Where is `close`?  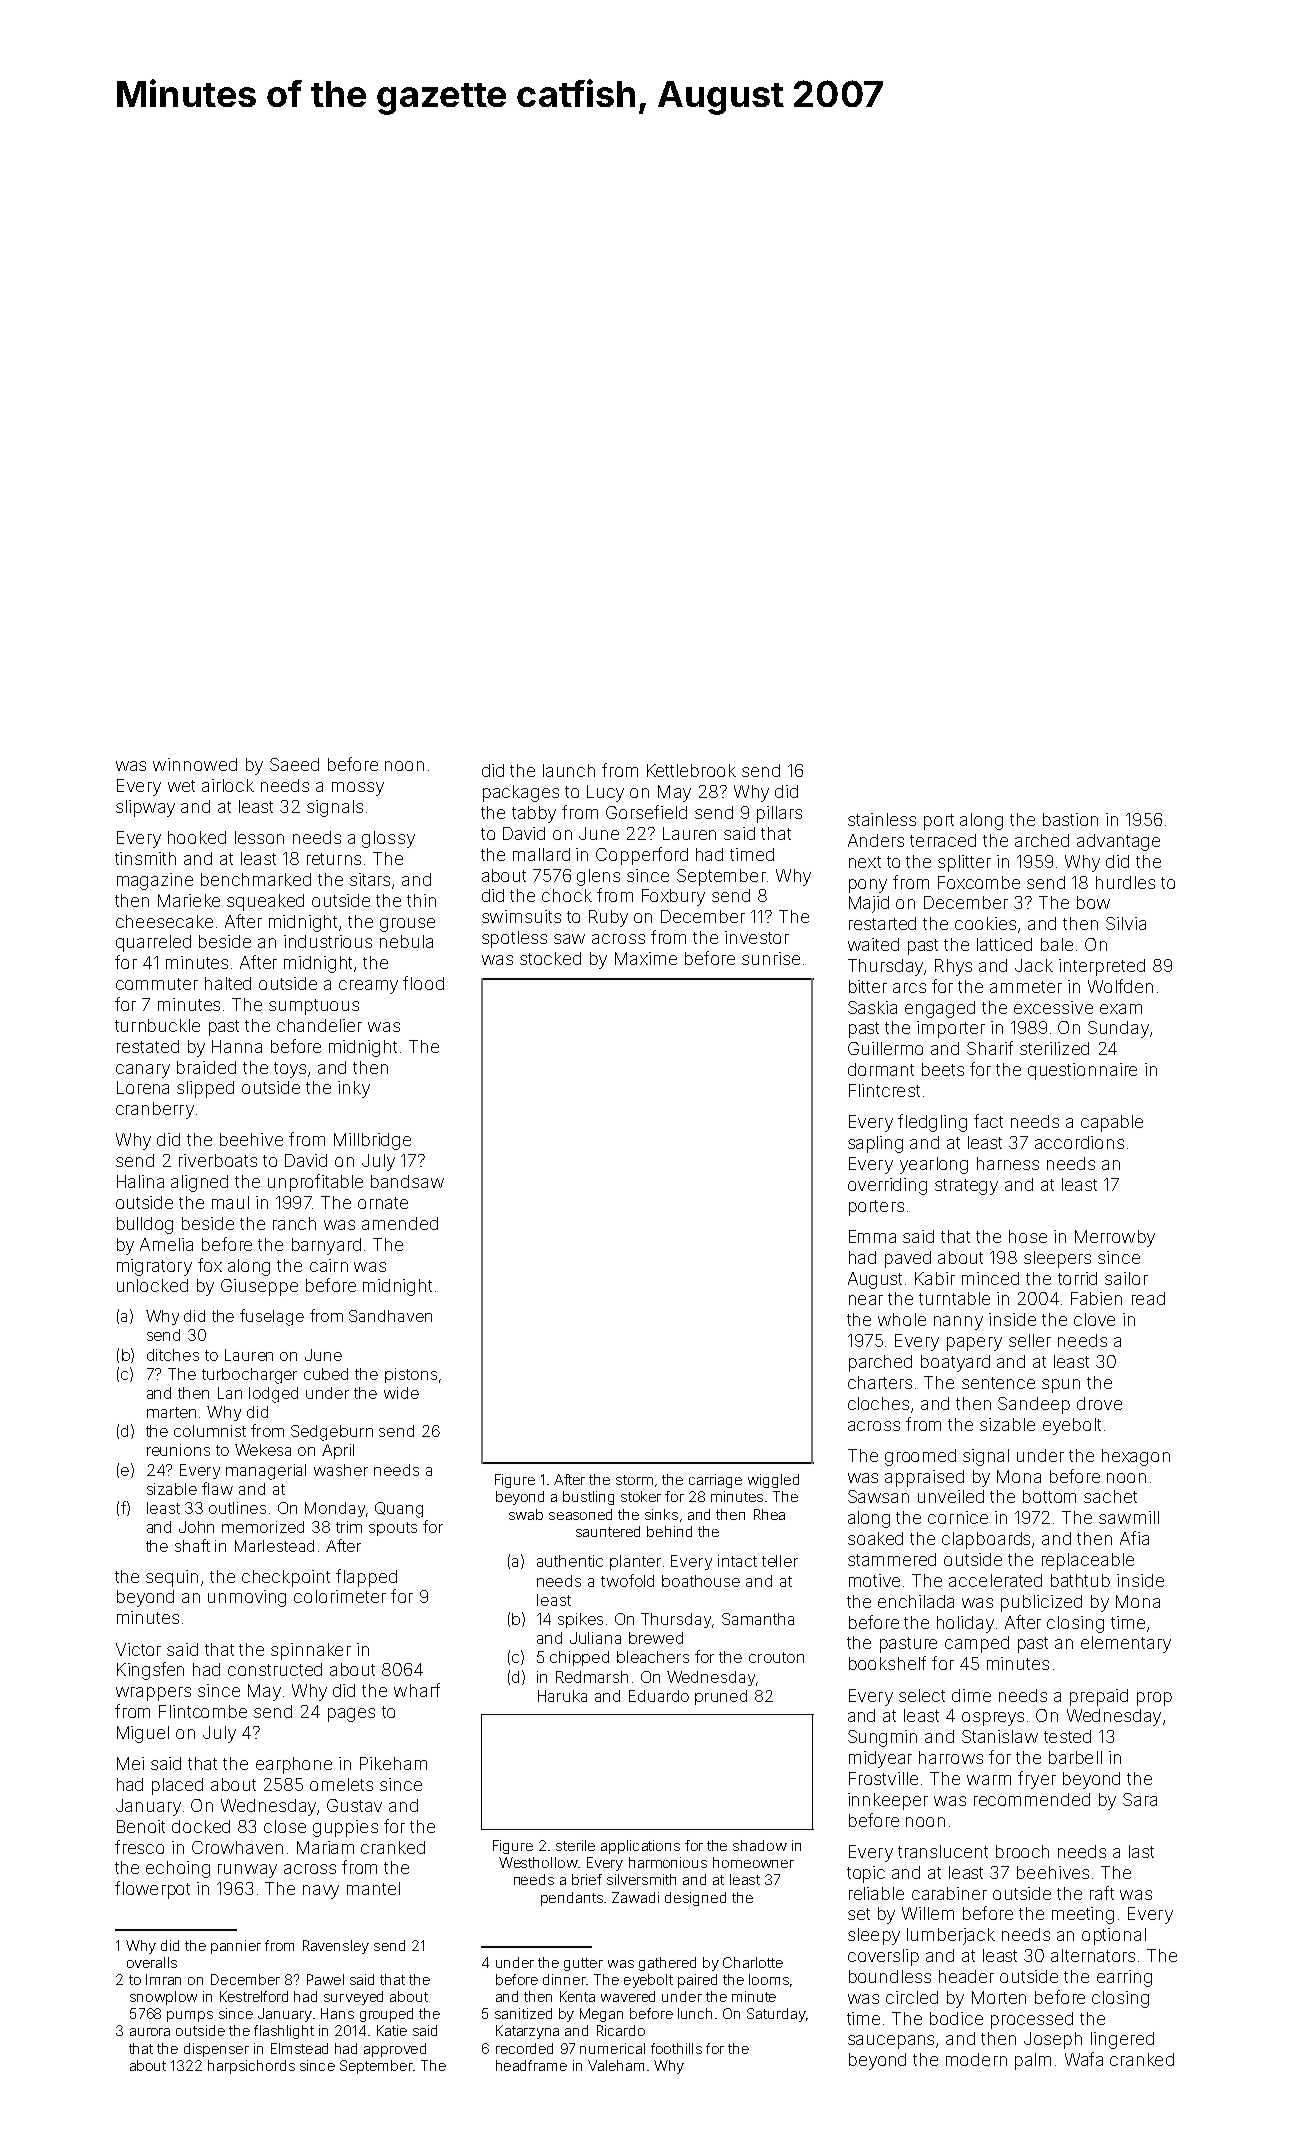
close is located at coordinates (285, 1826).
